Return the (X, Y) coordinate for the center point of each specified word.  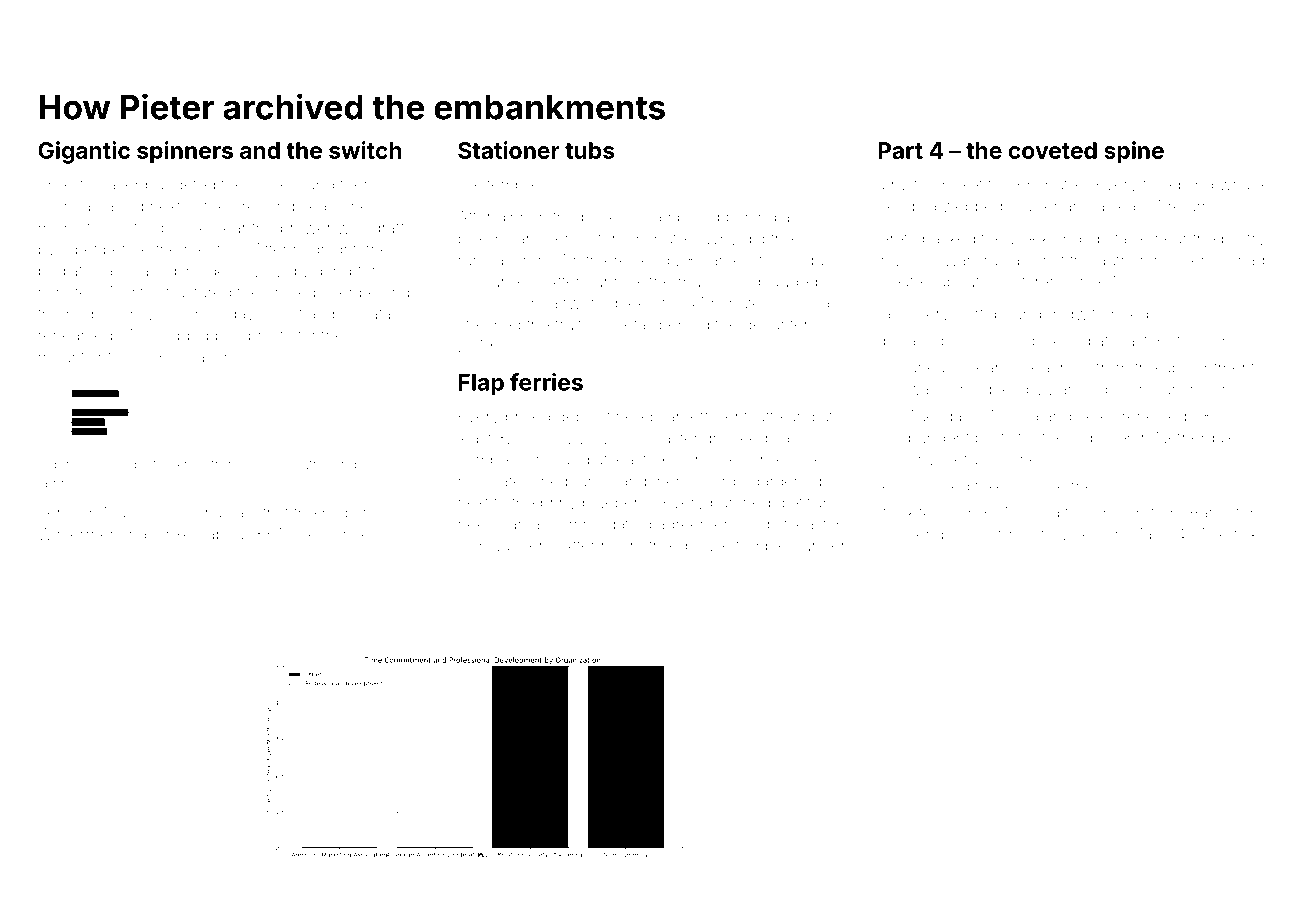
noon (620, 547)
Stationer (509, 150)
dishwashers (504, 546)
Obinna (64, 205)
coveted (1052, 150)
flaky (1250, 535)
